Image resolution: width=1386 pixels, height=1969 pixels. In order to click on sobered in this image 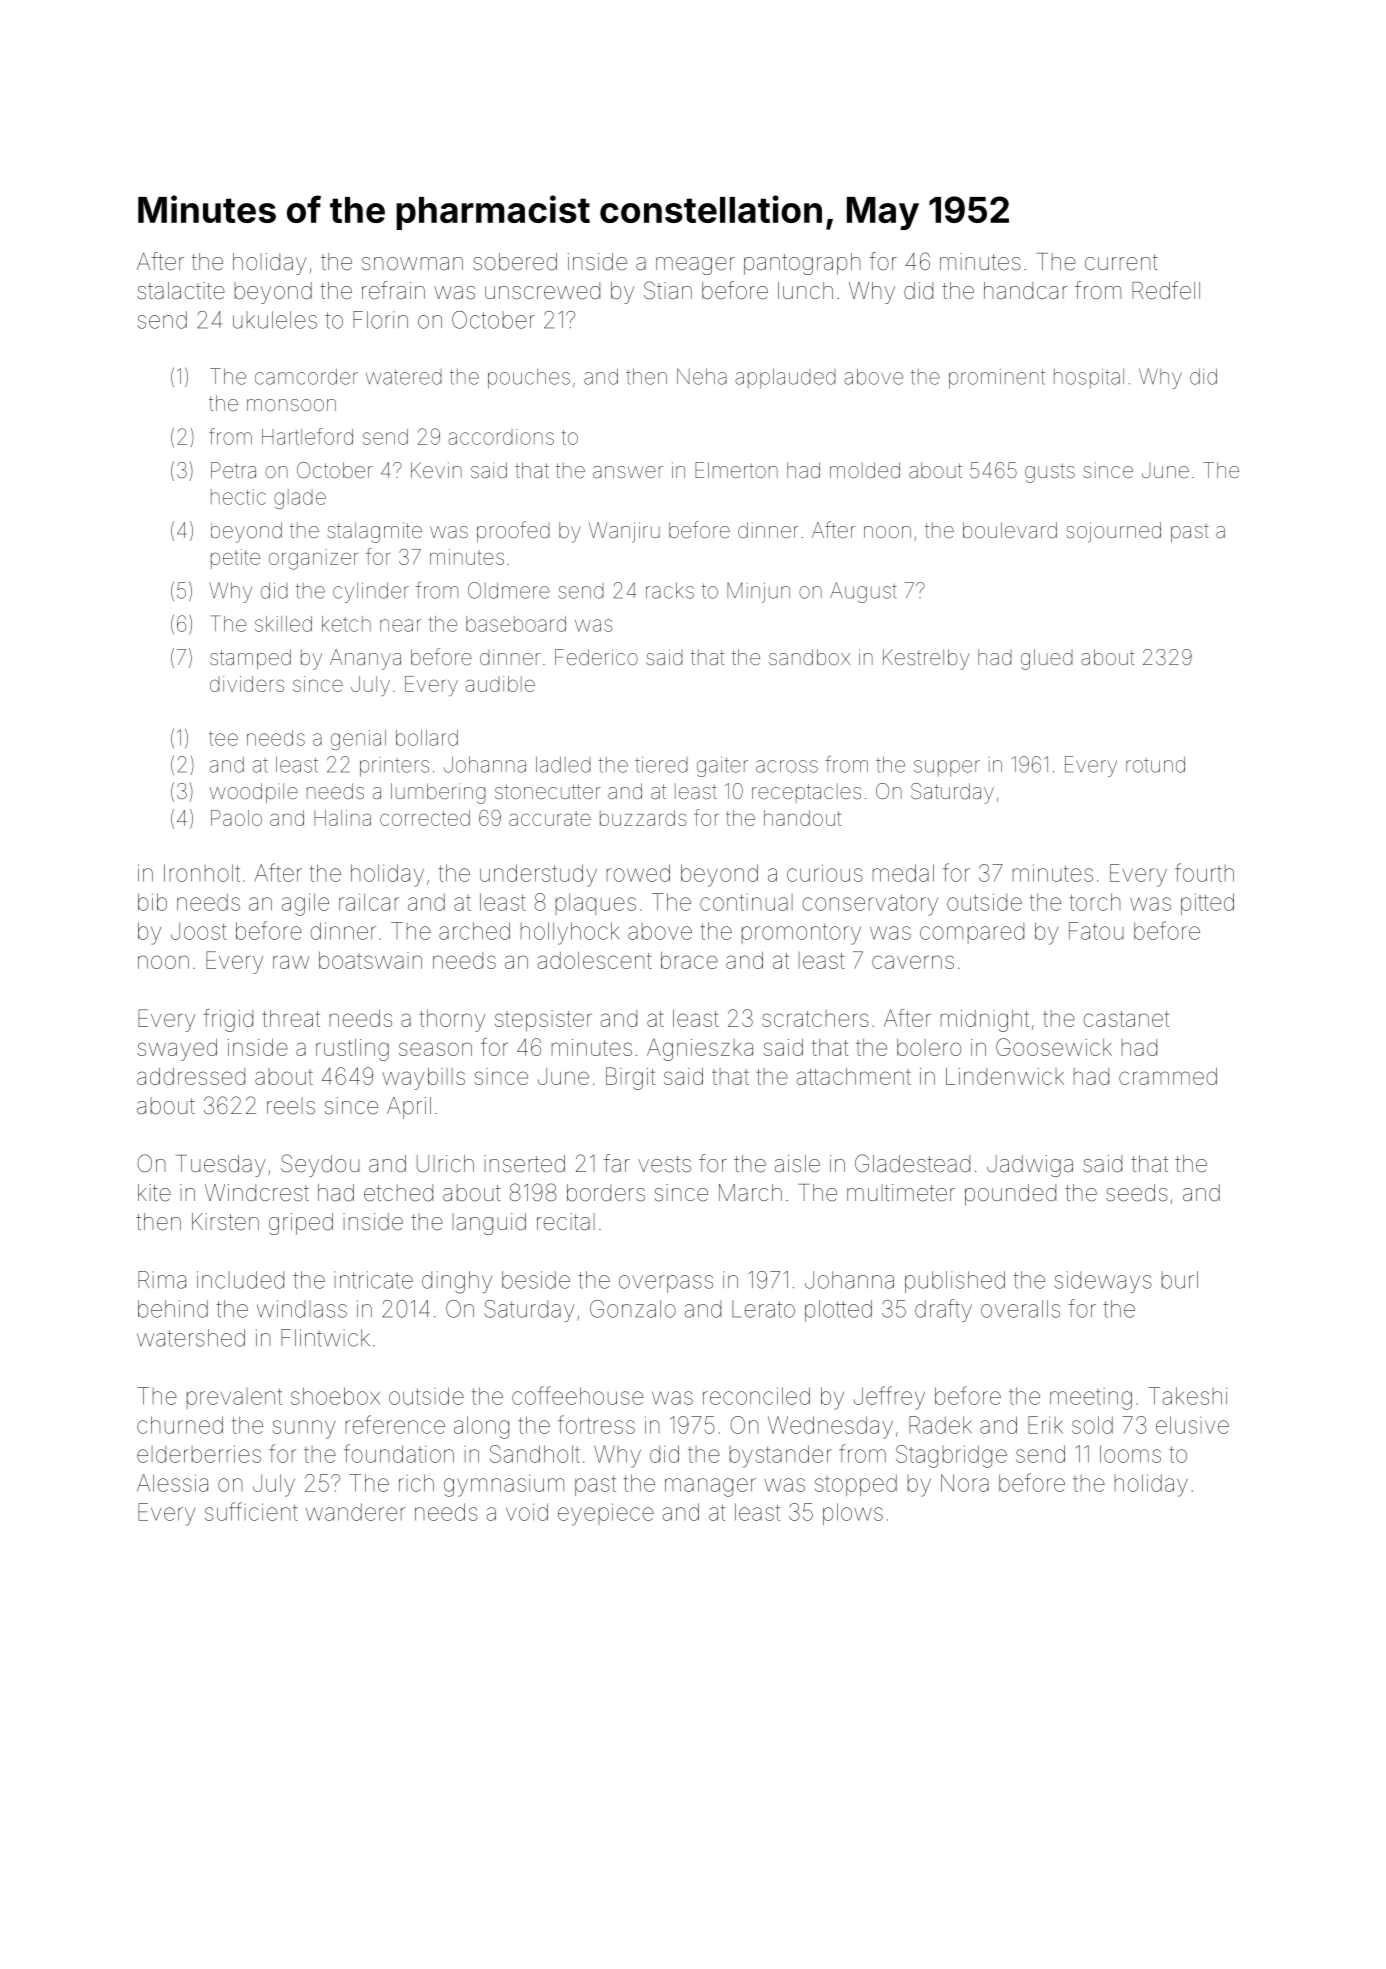, I will do `click(515, 262)`.
